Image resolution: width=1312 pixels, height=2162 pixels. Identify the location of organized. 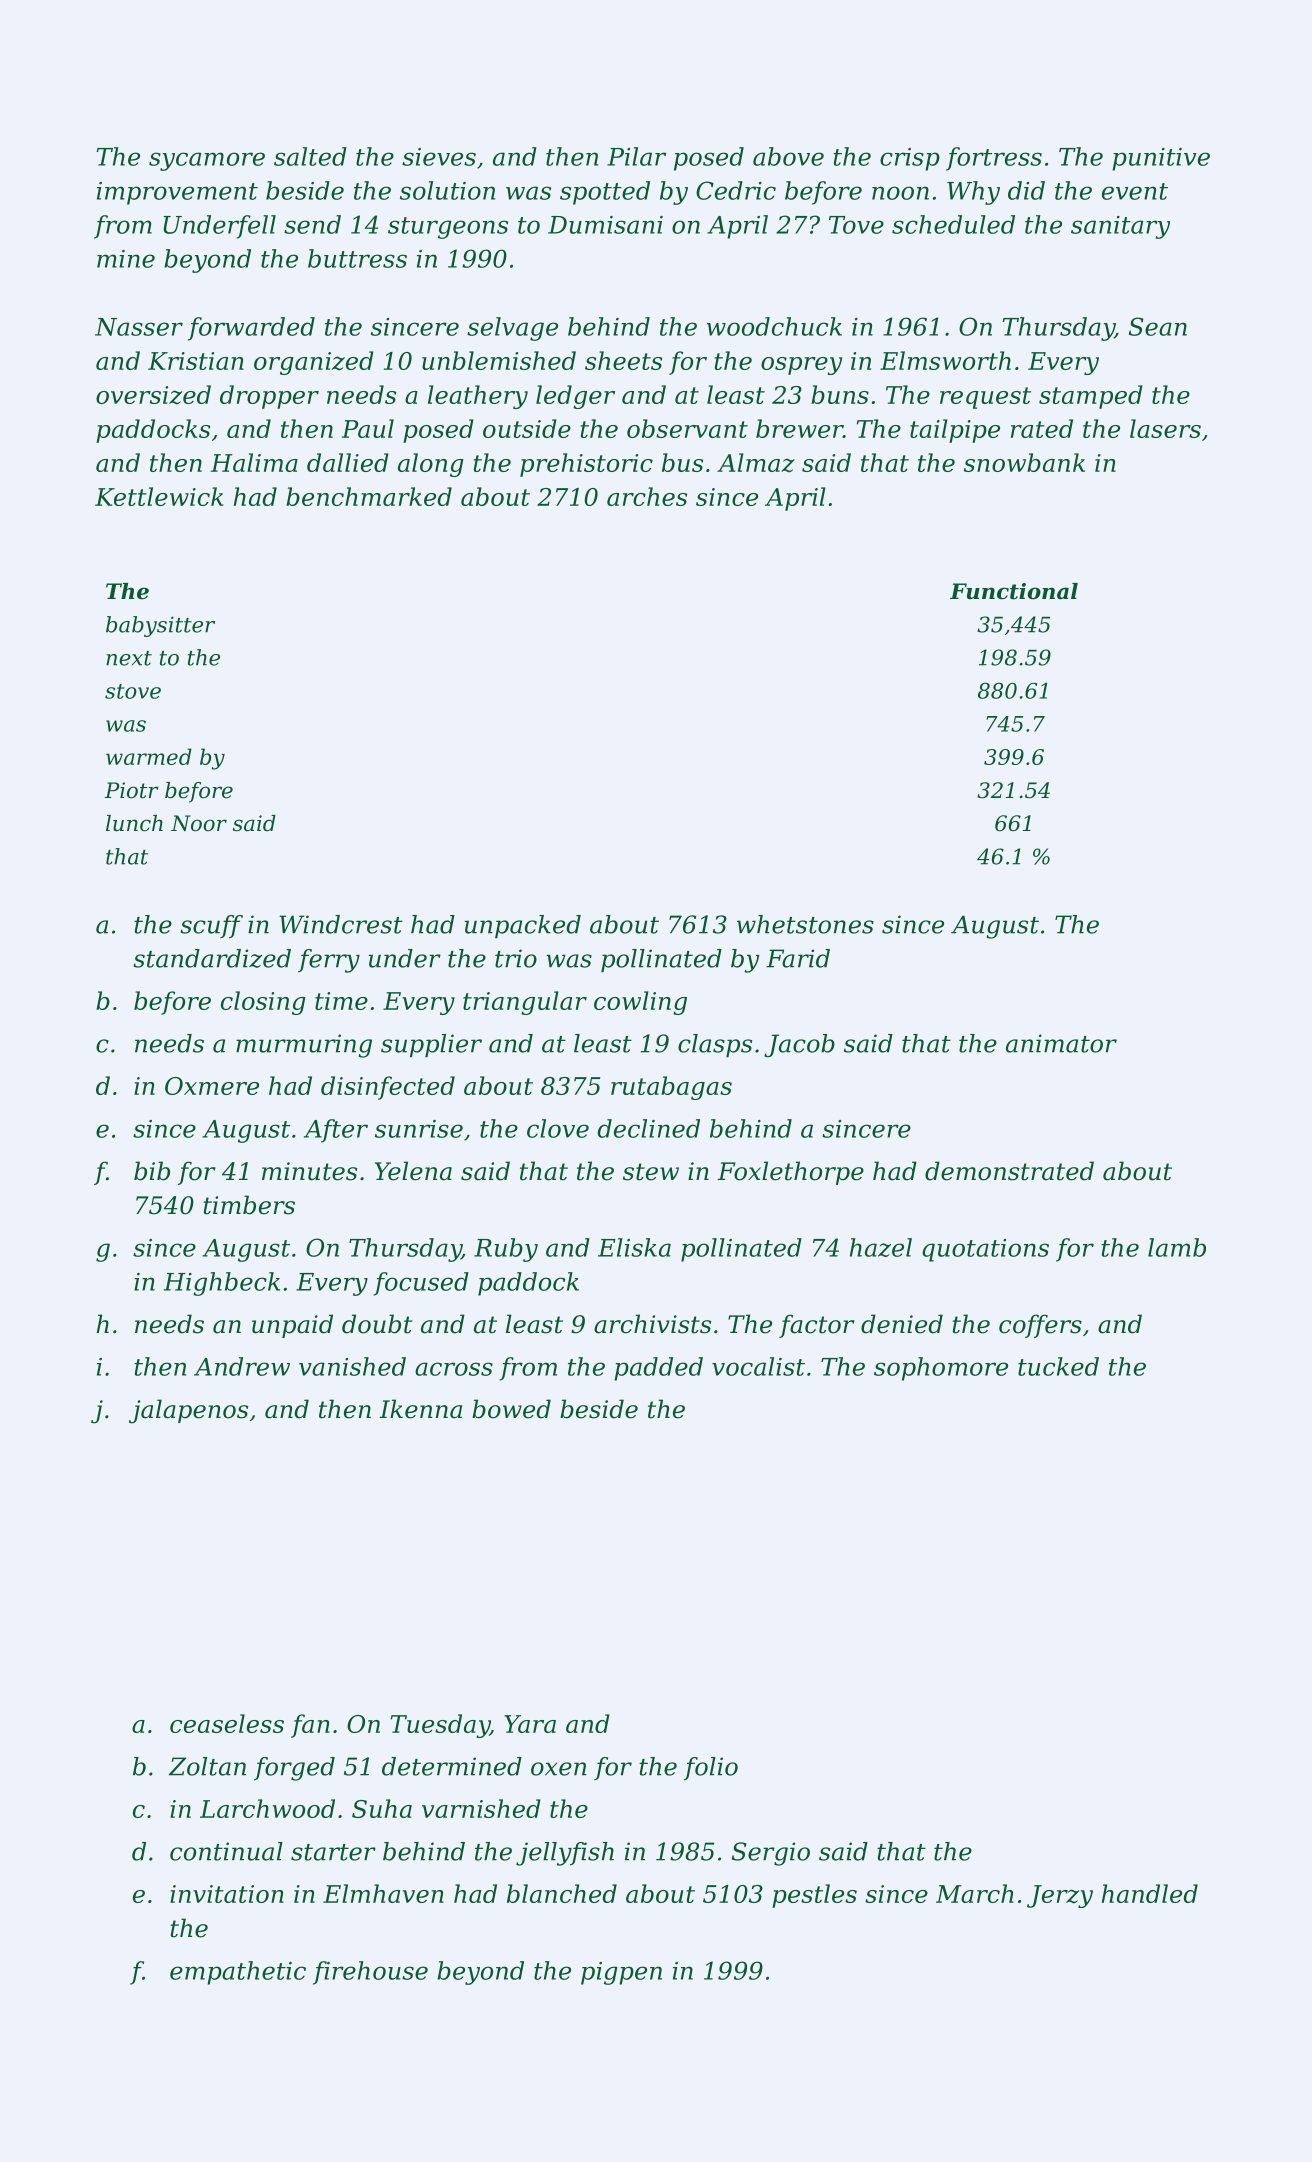
(314, 363).
